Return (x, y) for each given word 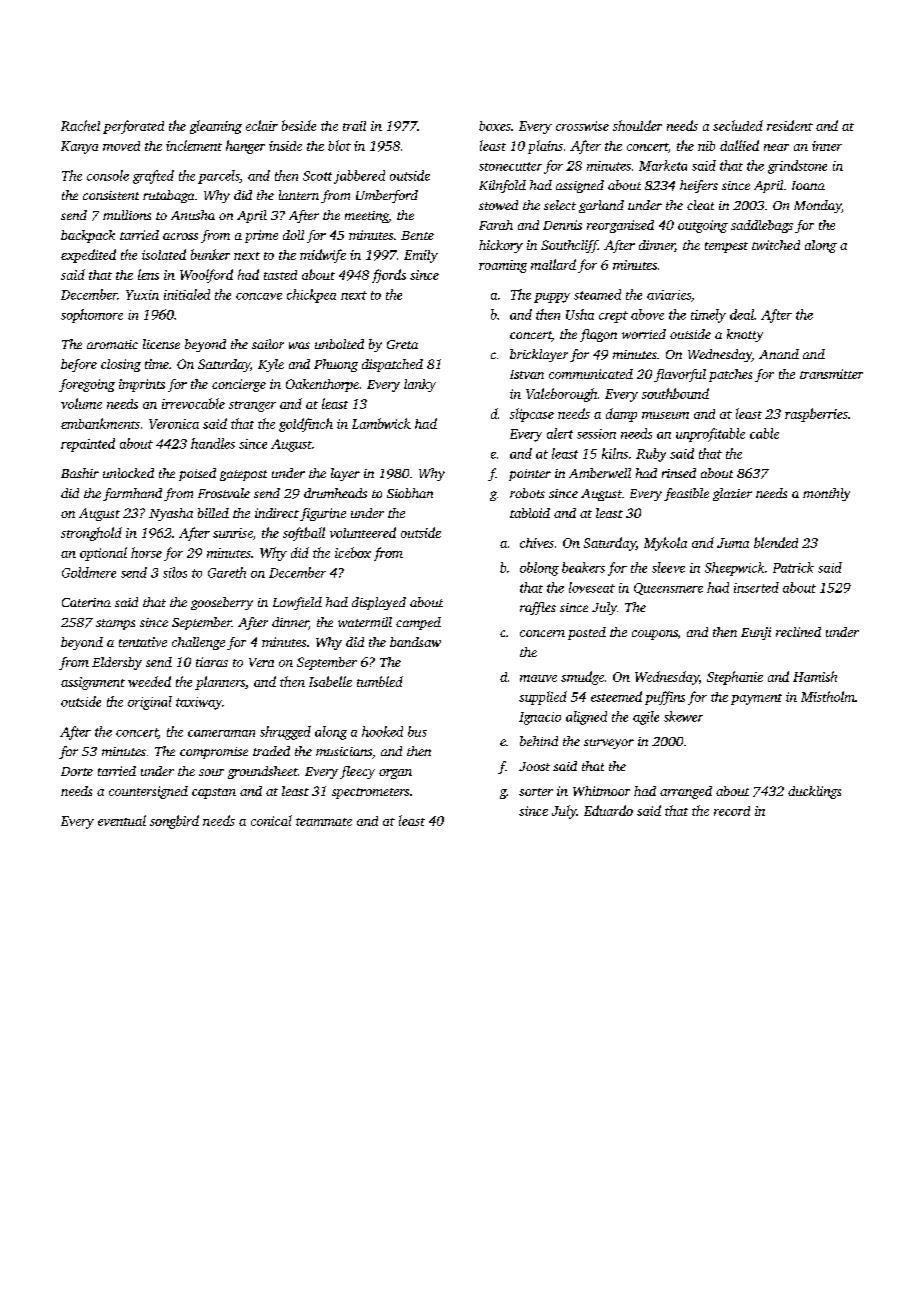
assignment (93, 683)
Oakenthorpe (322, 385)
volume (81, 403)
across (180, 236)
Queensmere (668, 589)
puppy (552, 298)
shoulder (637, 125)
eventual (122, 820)
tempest (726, 247)
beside (299, 125)
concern (542, 633)
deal (742, 314)
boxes (495, 126)
